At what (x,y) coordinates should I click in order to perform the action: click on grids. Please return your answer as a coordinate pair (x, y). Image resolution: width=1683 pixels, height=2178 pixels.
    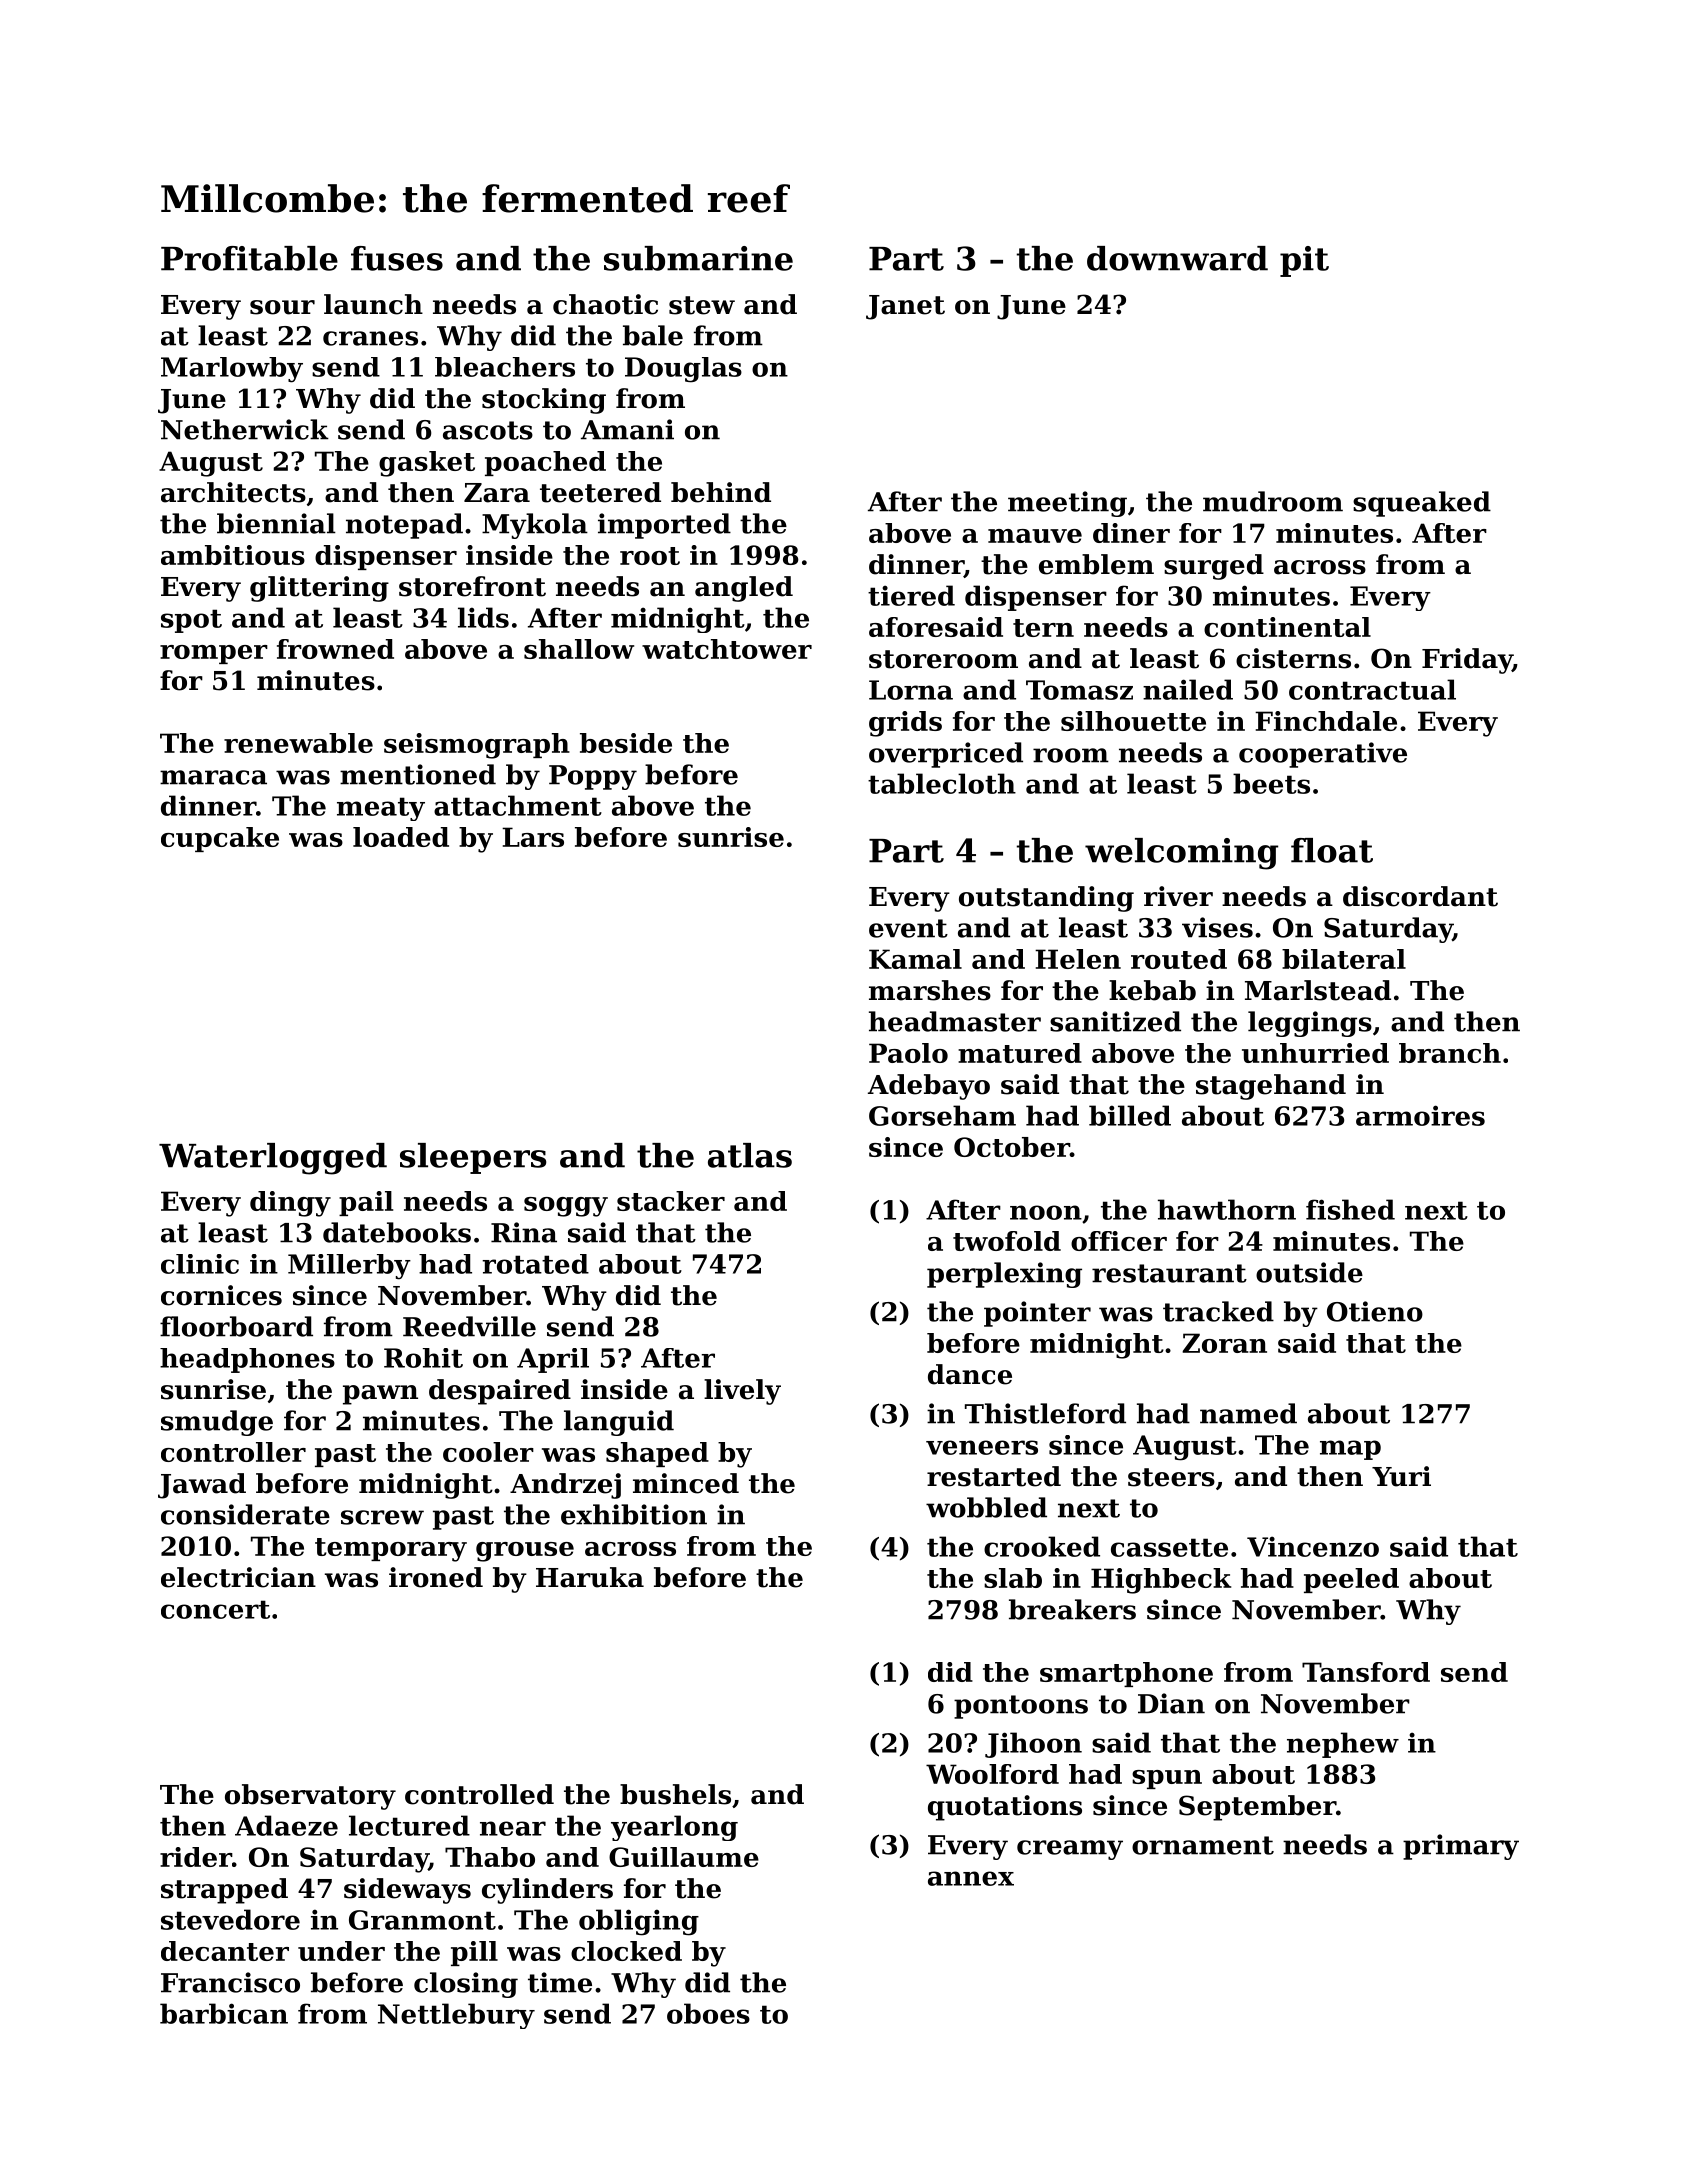
    Looking at the image, I should click on (905, 724).
